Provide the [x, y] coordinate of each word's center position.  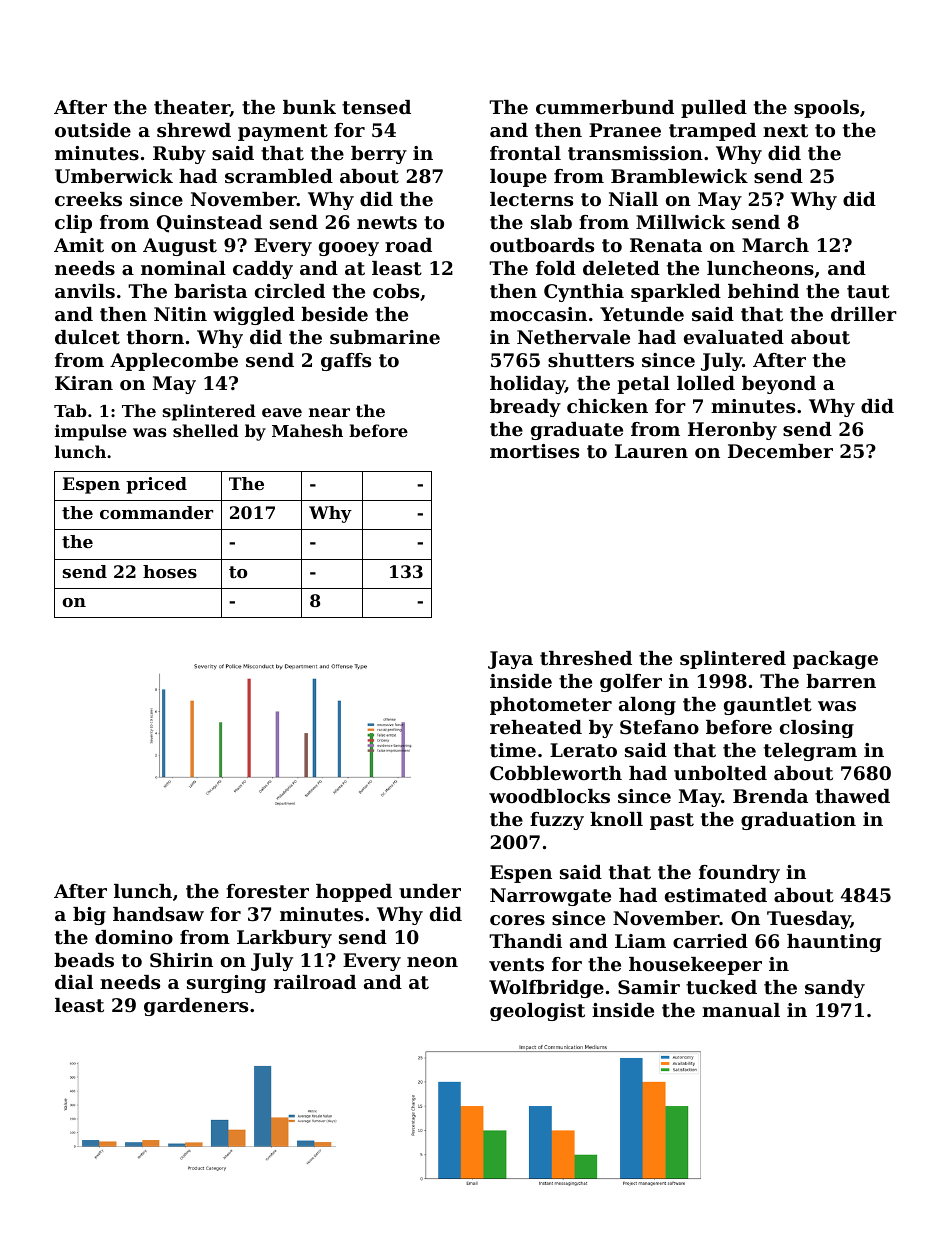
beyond [779, 385]
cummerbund [605, 107]
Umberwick [114, 176]
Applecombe [174, 362]
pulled [714, 109]
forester [267, 891]
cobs [396, 291]
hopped [354, 893]
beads [84, 960]
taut [868, 292]
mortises [534, 451]
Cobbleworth [556, 773]
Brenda [770, 796]
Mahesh [307, 430]
